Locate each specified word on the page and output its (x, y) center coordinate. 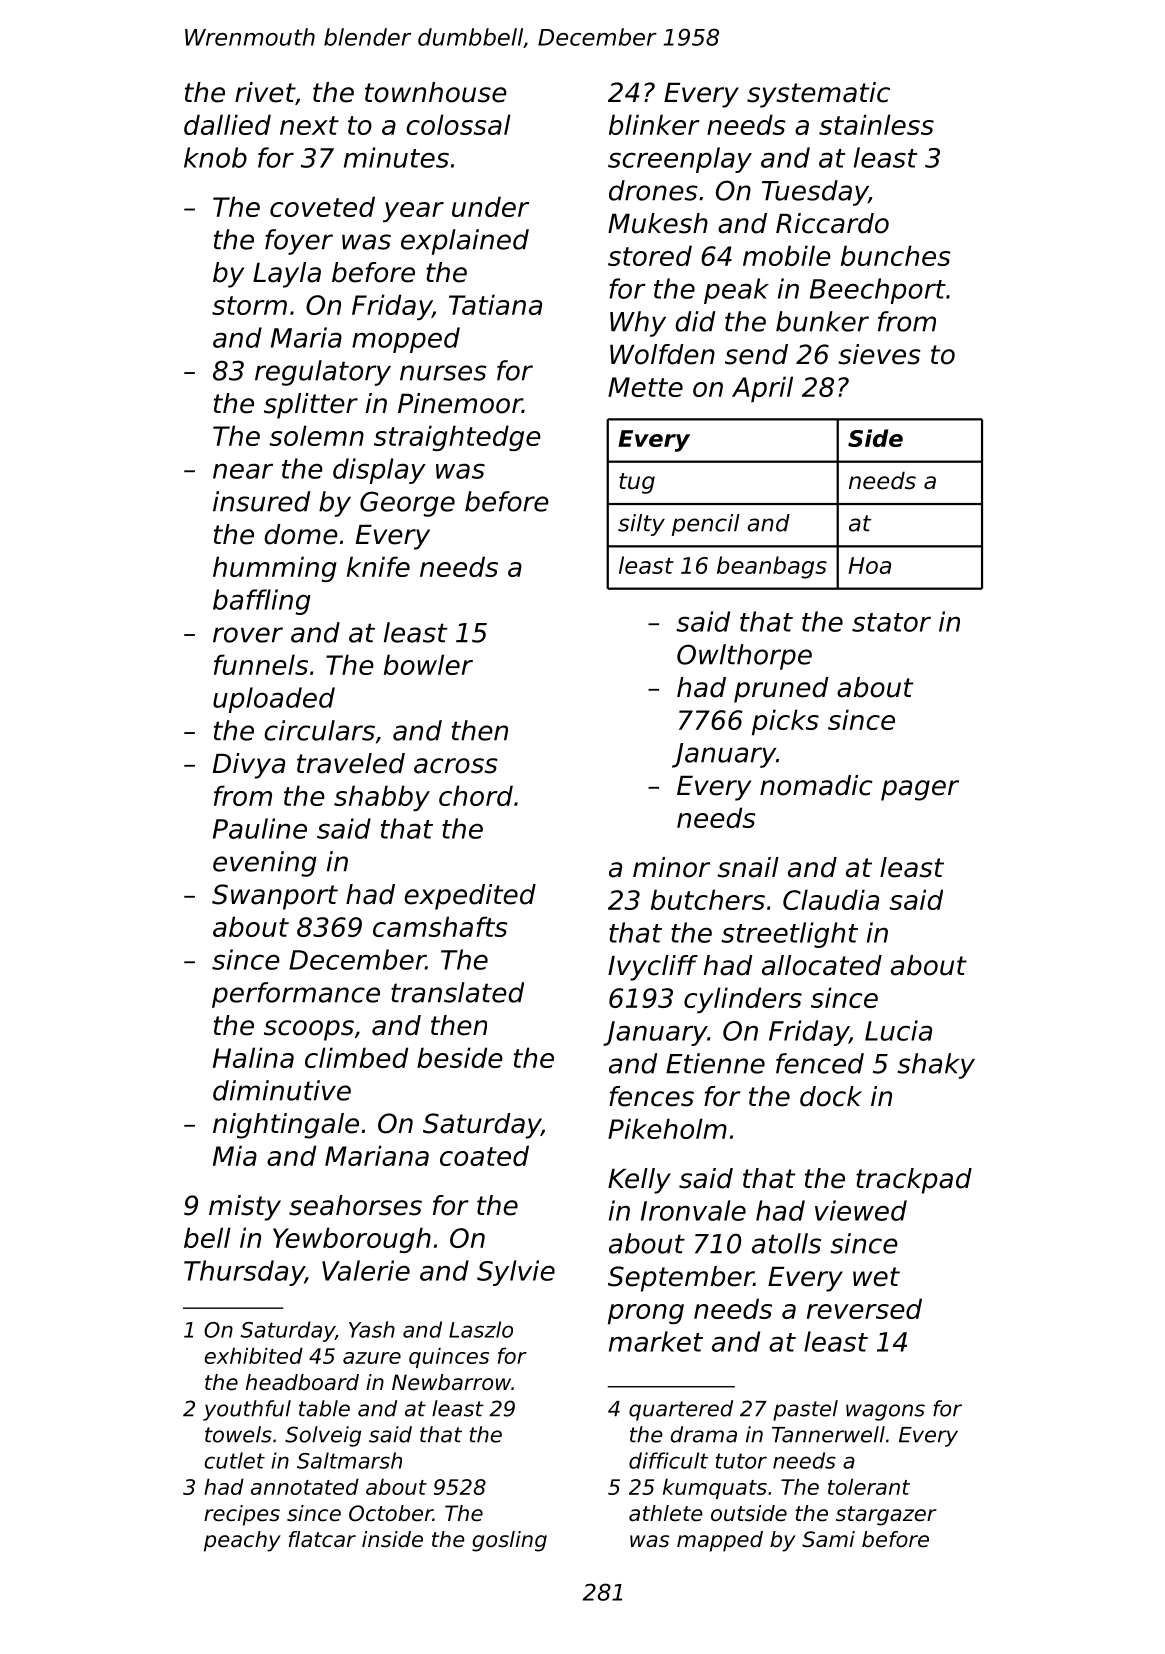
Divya (249, 766)
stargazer (886, 1516)
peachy (242, 1541)
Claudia (831, 899)
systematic (818, 95)
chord (476, 795)
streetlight (789, 935)
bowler (428, 664)
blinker (654, 124)
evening (265, 864)
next (309, 125)
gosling (509, 1541)
